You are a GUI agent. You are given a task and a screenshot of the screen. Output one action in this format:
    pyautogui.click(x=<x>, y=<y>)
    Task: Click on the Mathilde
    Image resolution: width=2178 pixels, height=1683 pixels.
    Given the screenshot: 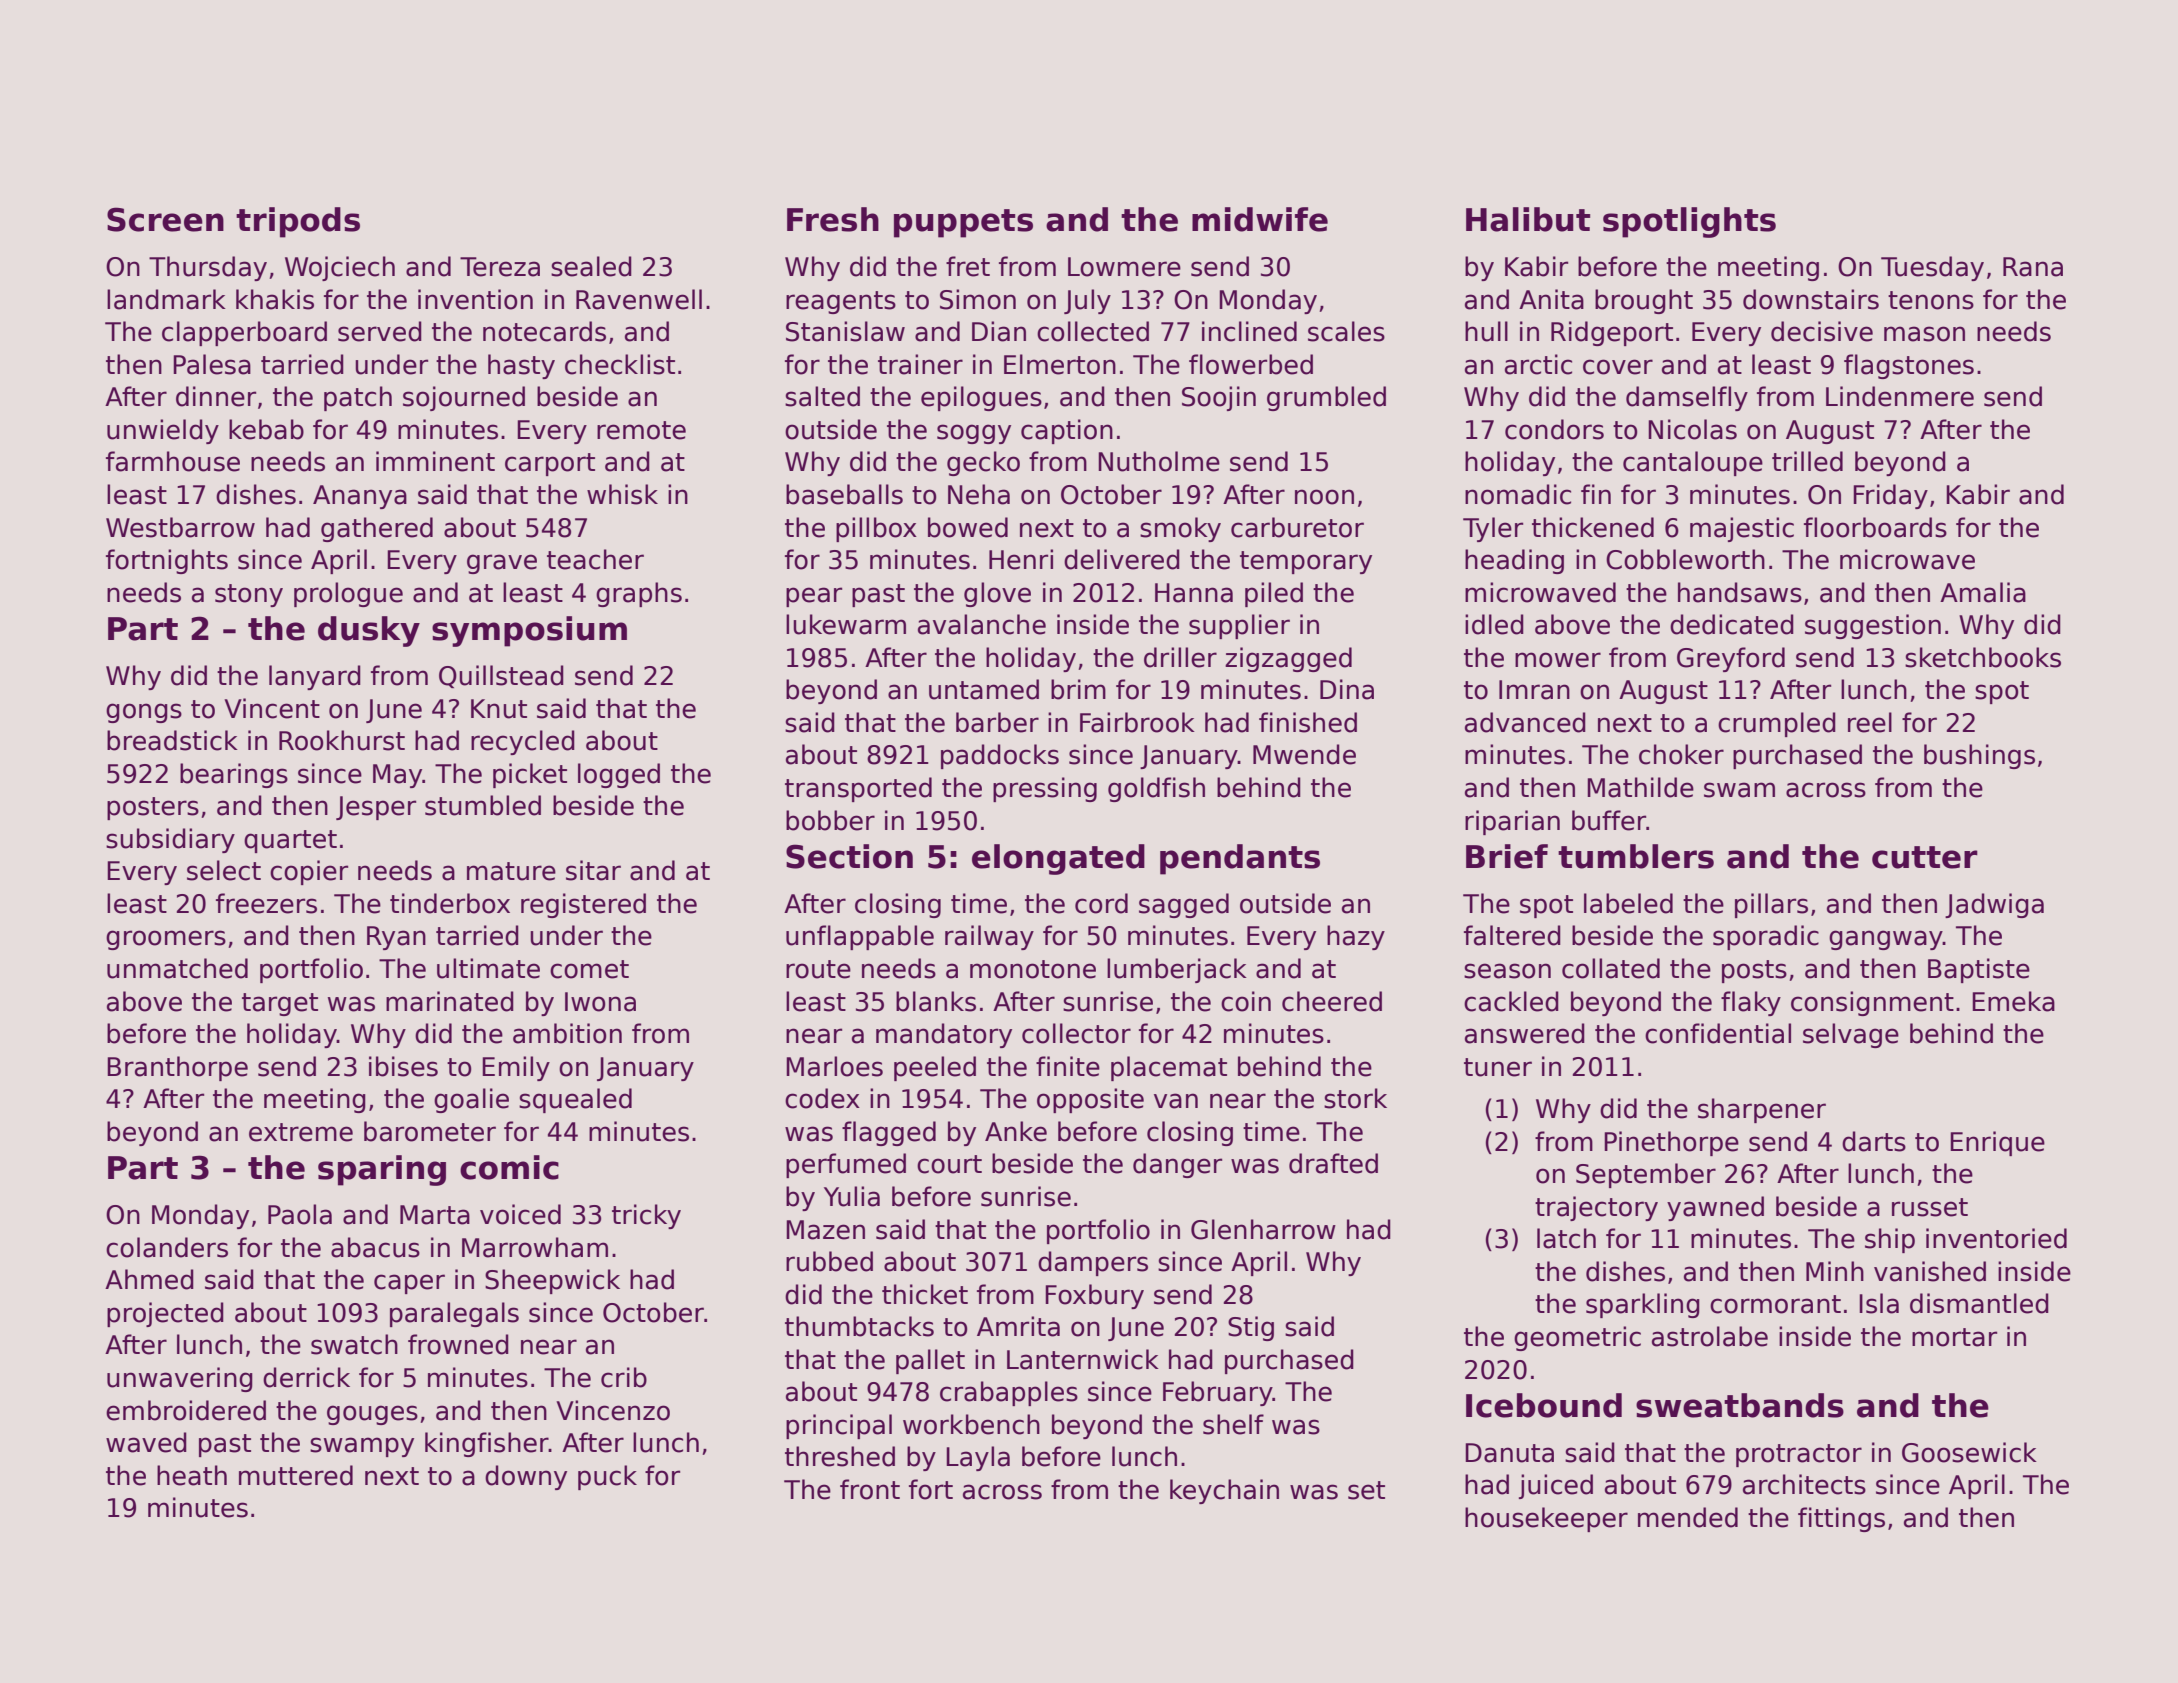 What is the action you would take?
    pyautogui.click(x=1640, y=787)
